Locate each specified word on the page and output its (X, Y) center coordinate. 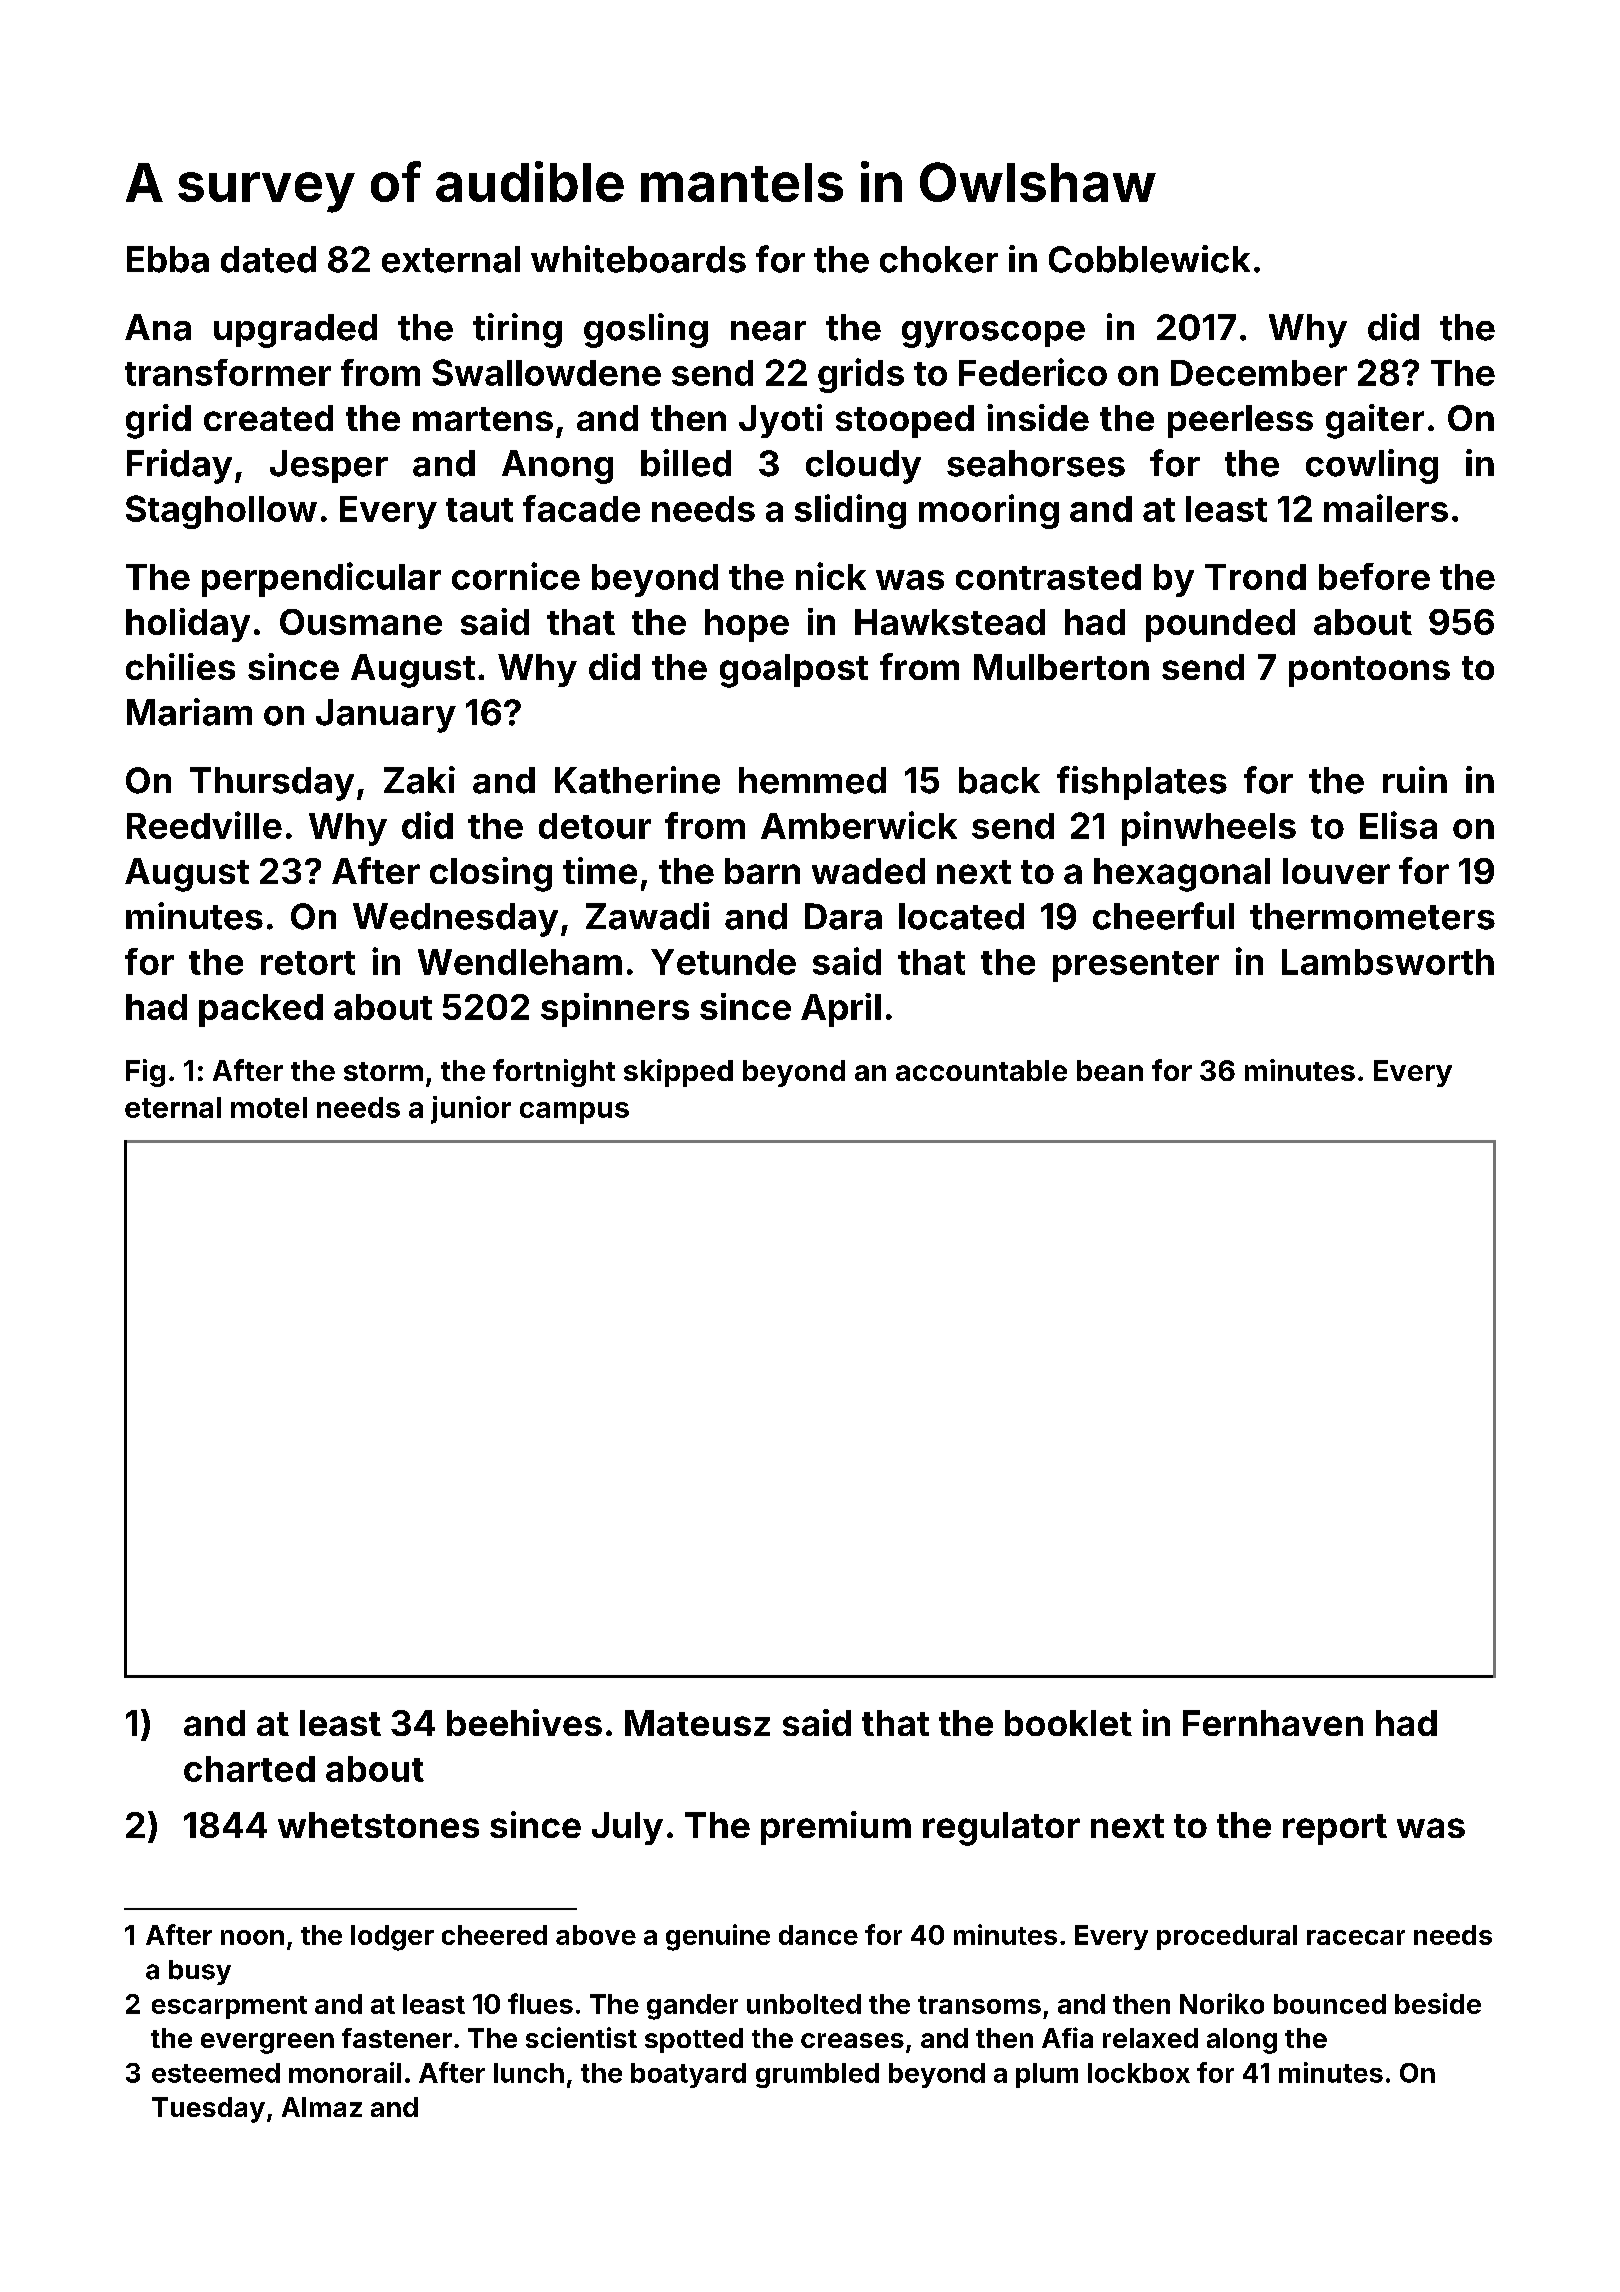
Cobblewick (1149, 259)
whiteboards (638, 259)
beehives (524, 1722)
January (386, 716)
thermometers (1372, 916)
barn (762, 871)
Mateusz (697, 1723)
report (1335, 1829)
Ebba (168, 259)
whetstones (378, 1825)
